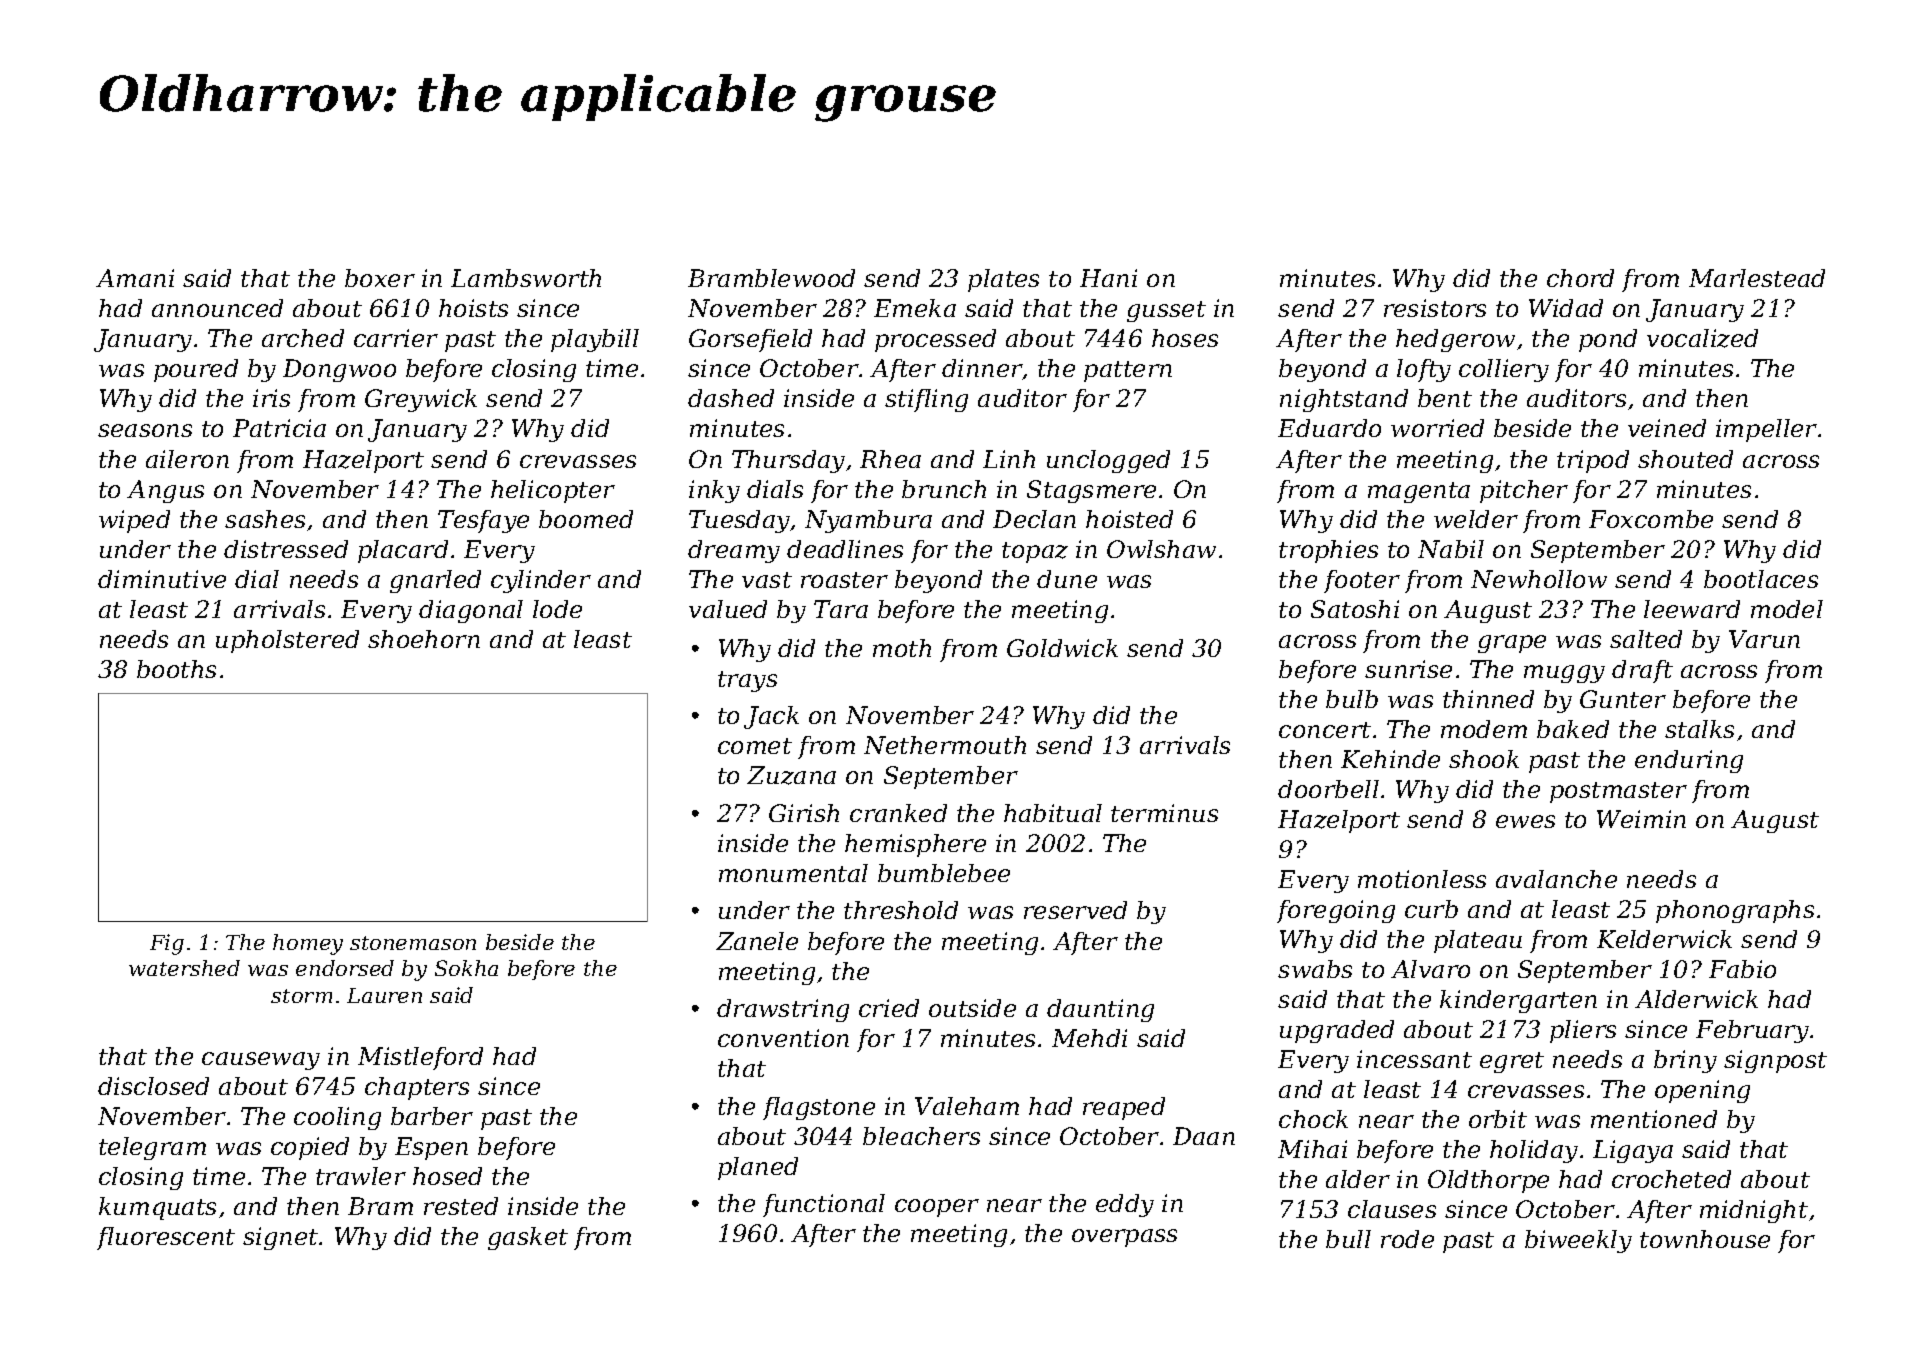 Image resolution: width=1927 pixels, height=1362 pixels. I want to click on convention, so click(783, 1038).
